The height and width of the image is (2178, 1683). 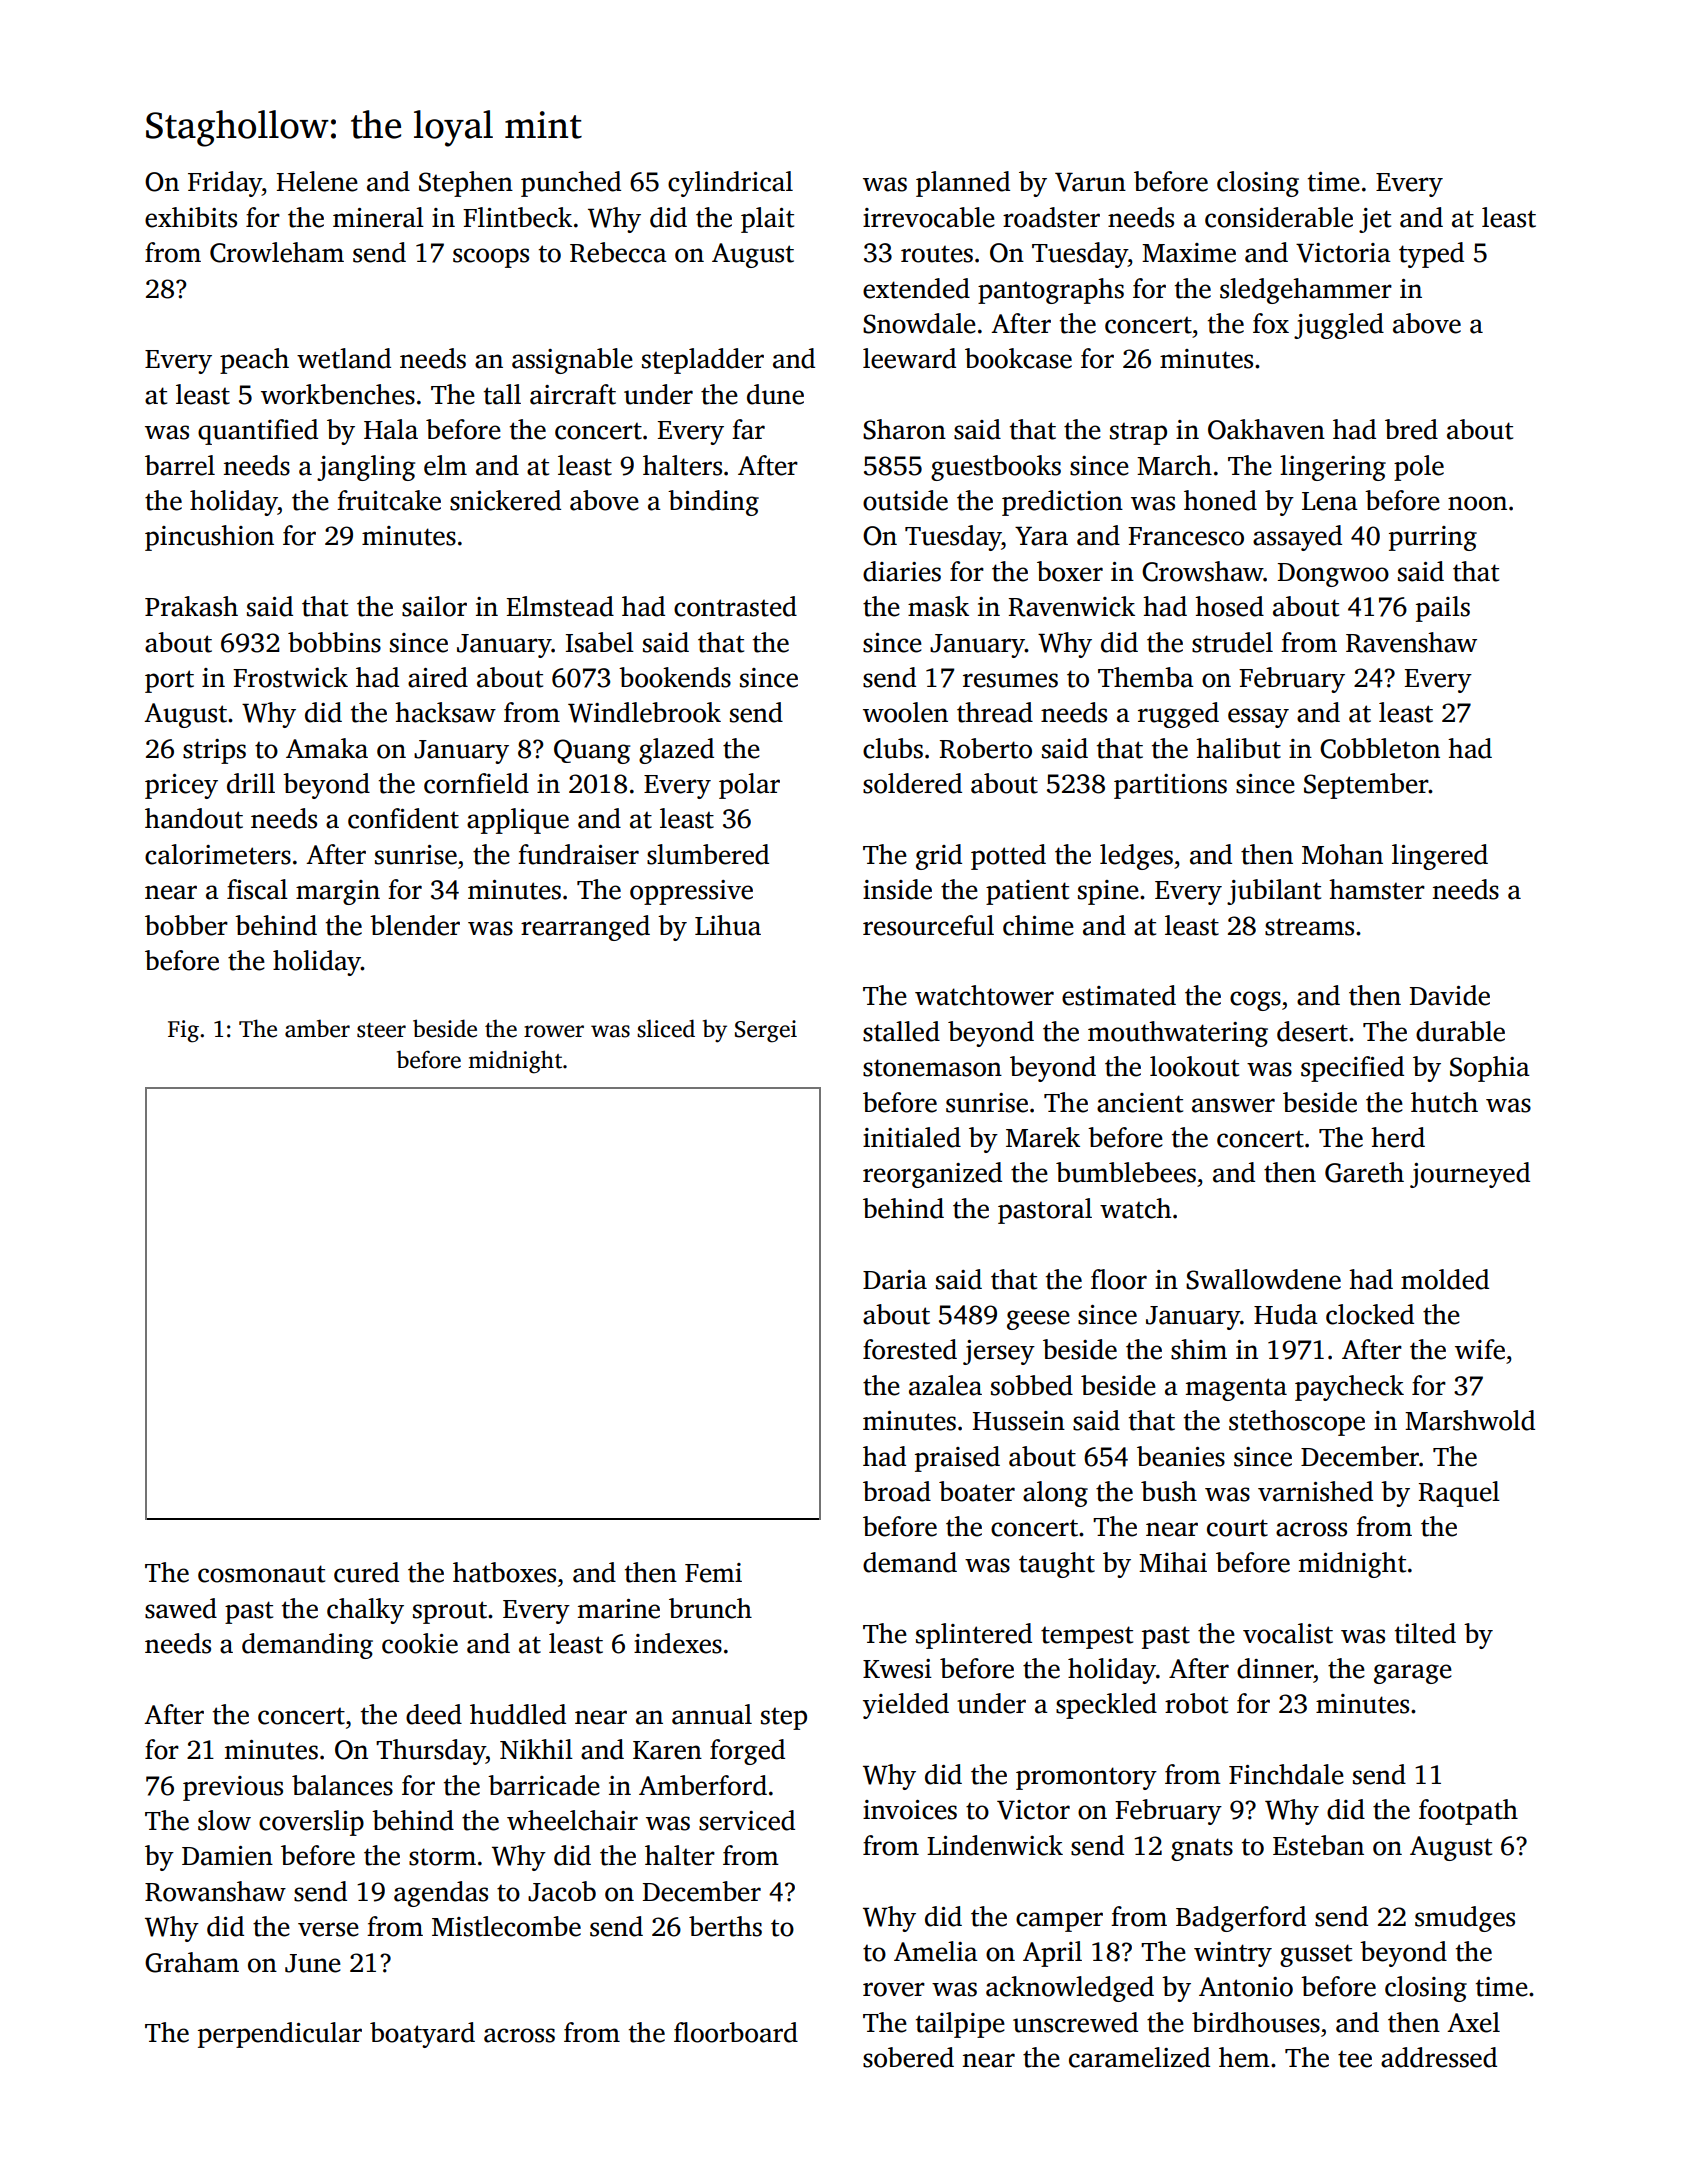 I want to click on durable, so click(x=1460, y=1031).
